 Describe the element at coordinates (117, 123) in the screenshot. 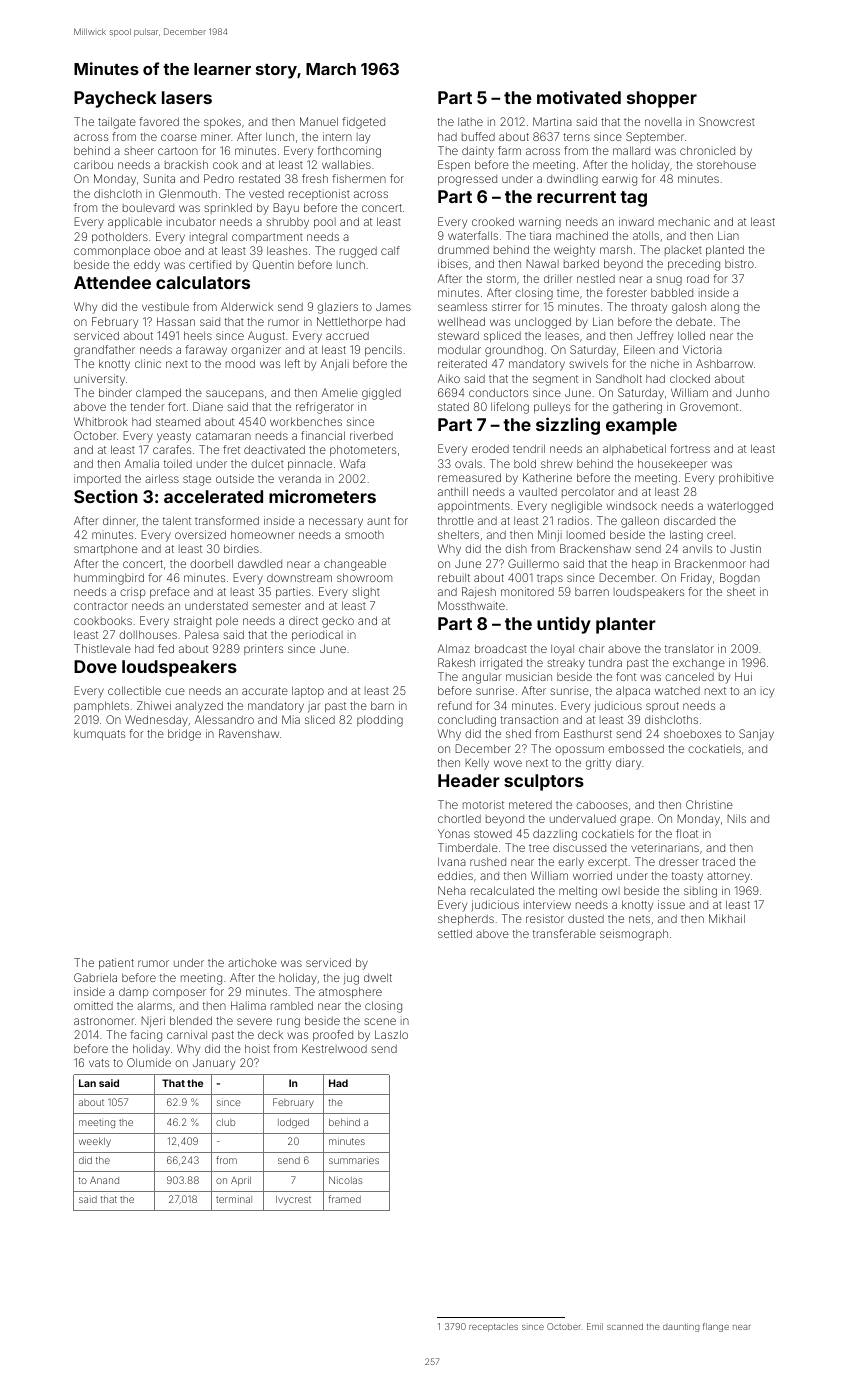

I see `tailgate` at that location.
